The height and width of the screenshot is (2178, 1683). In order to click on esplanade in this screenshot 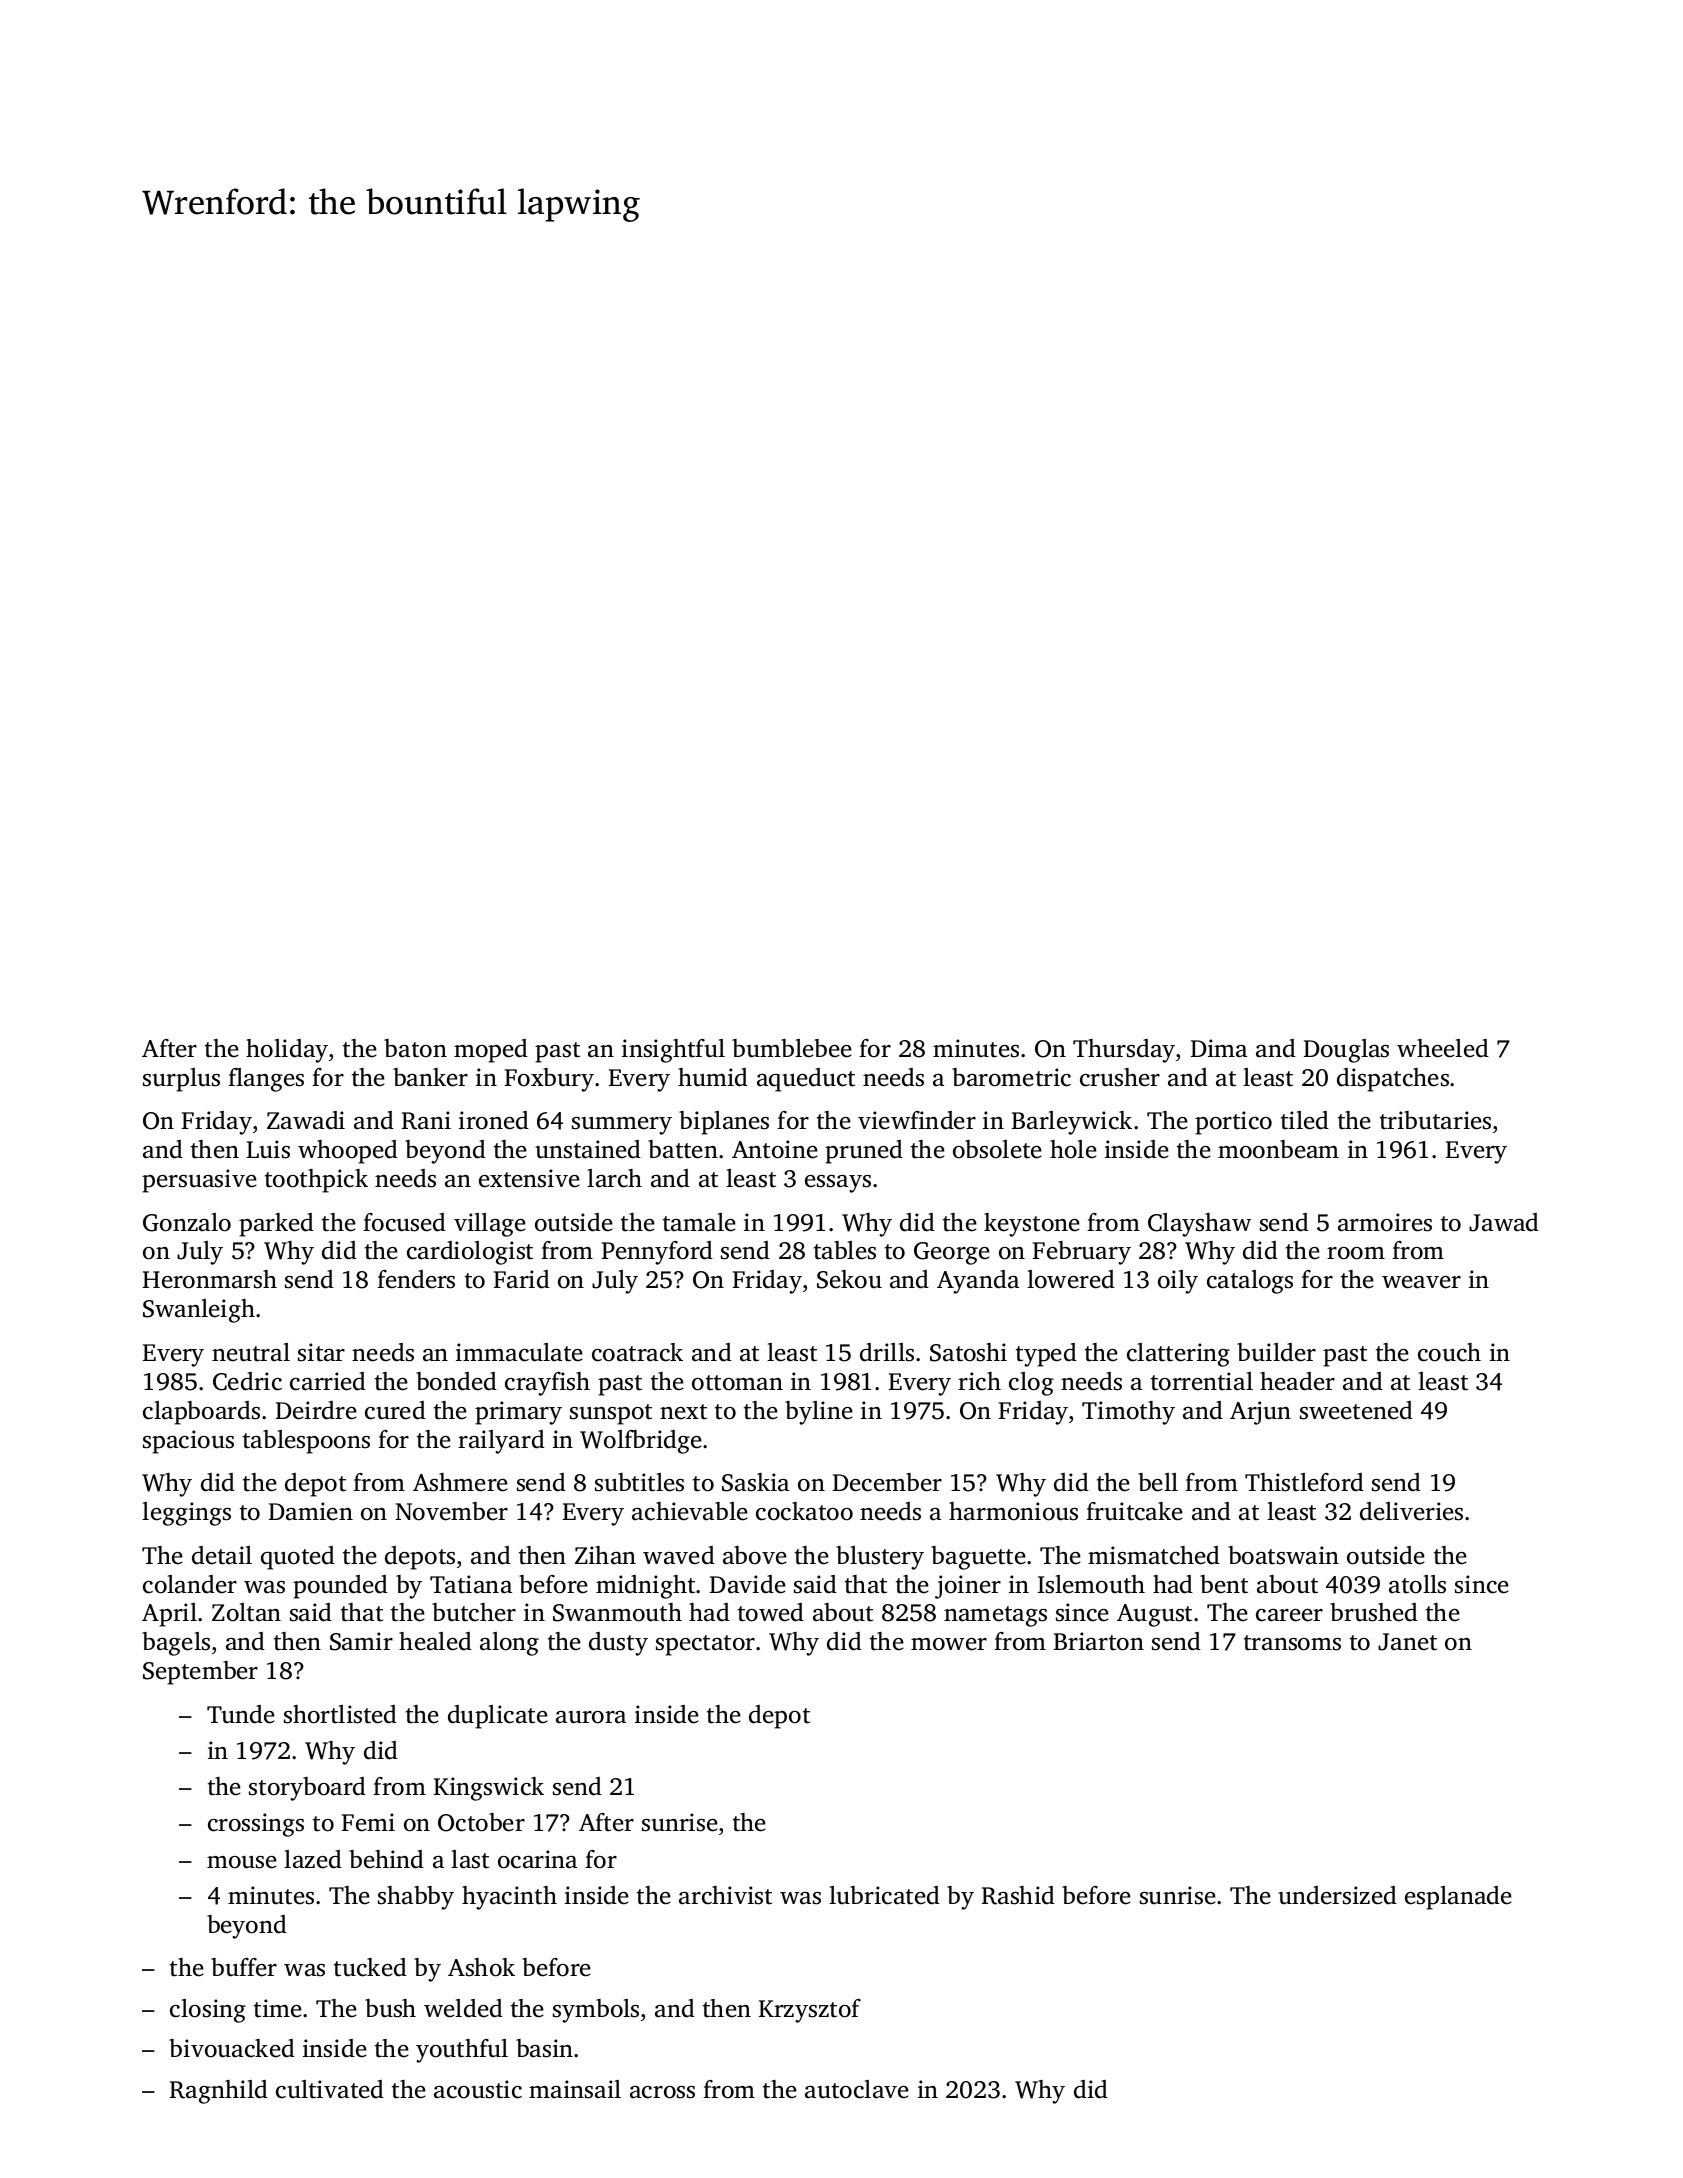, I will do `click(1458, 1898)`.
